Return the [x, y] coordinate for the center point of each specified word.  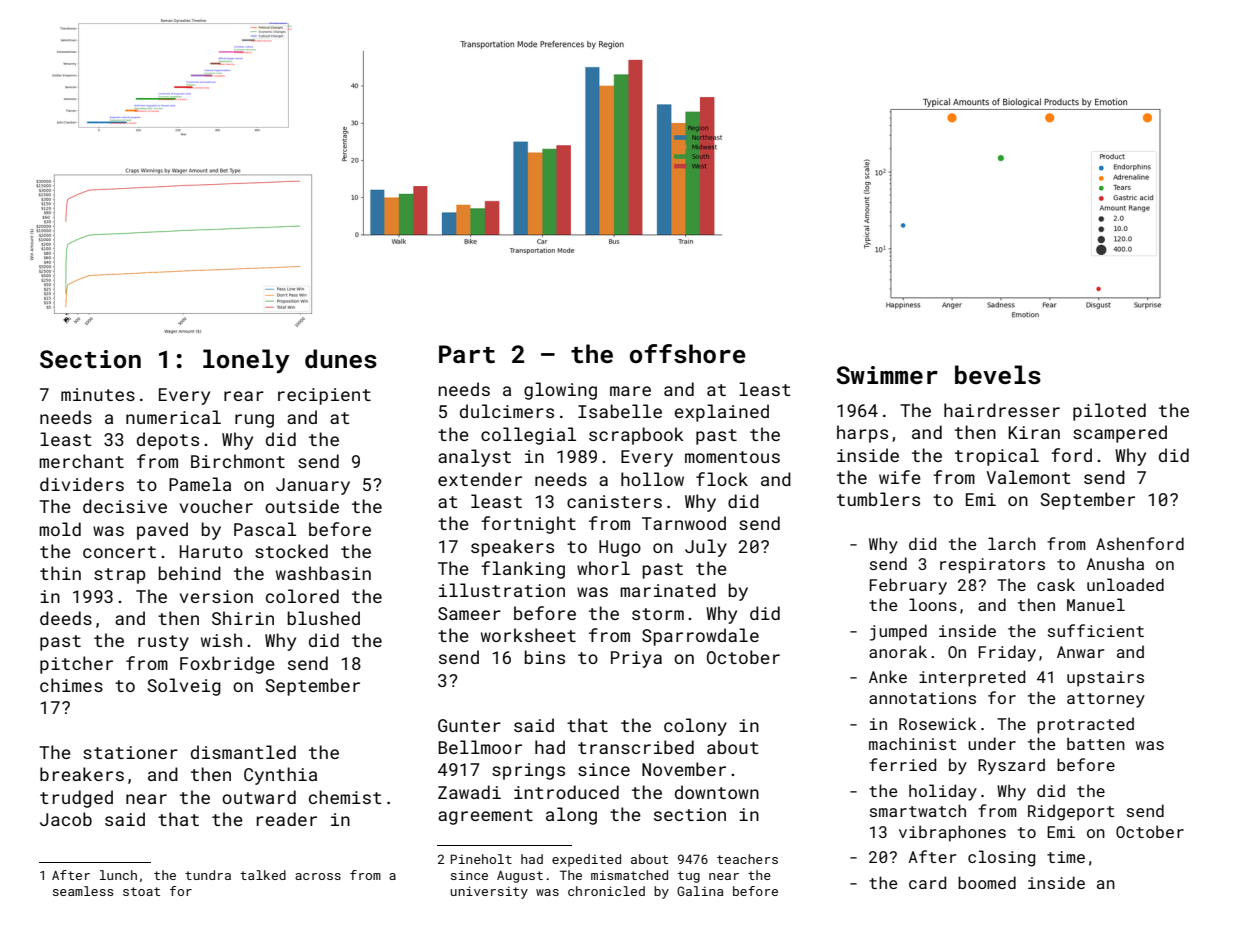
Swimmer [887, 375]
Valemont [1029, 477]
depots [168, 441]
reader [287, 819]
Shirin [243, 618]
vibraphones [952, 833]
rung [254, 421]
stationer [130, 752]
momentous [732, 457]
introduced [566, 792]
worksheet [528, 635]
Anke [888, 676]
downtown [717, 792]
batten [1096, 743]
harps [862, 434]
